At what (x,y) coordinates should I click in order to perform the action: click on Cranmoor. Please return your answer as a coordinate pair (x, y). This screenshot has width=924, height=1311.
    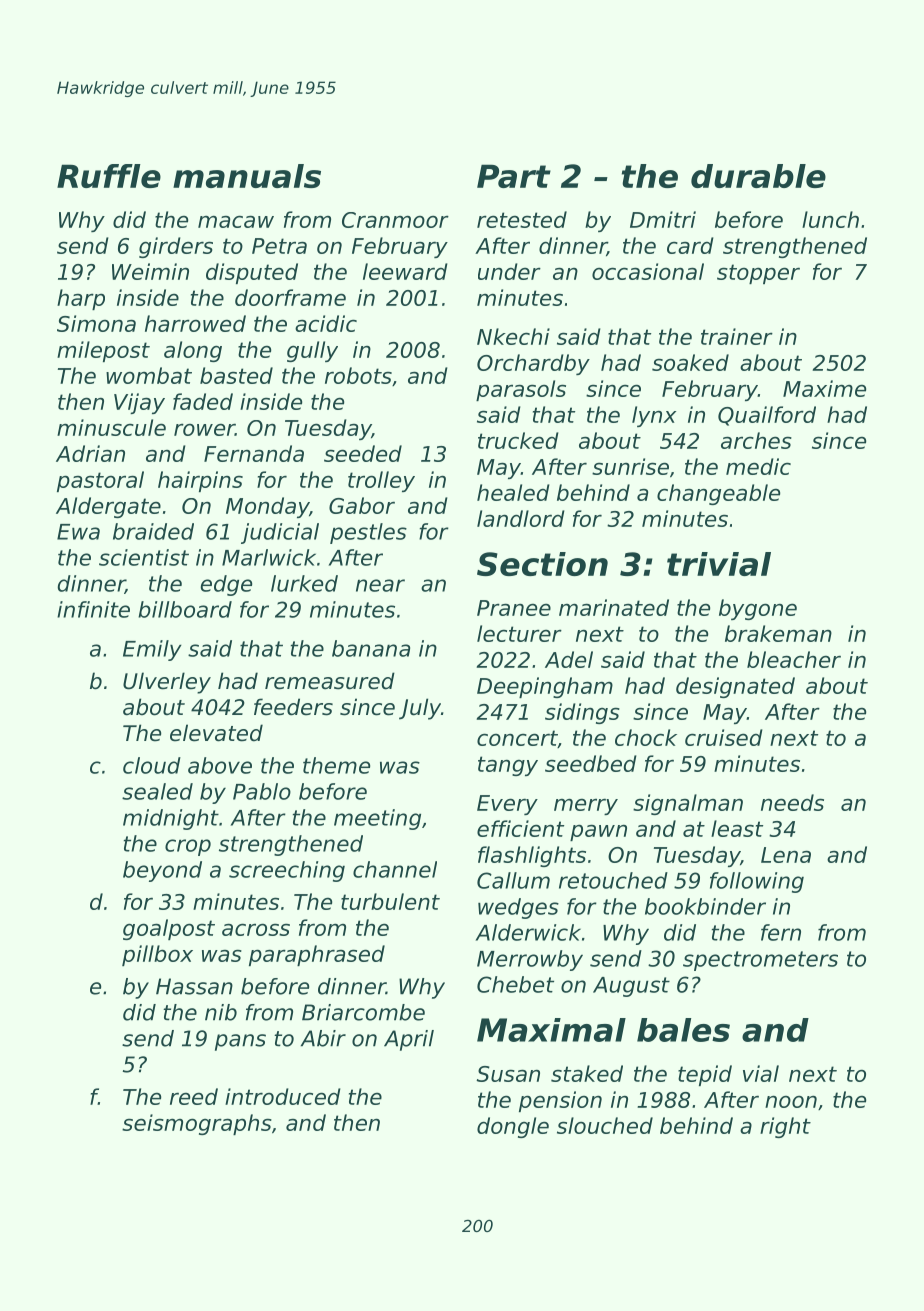
    Looking at the image, I should click on (395, 220).
